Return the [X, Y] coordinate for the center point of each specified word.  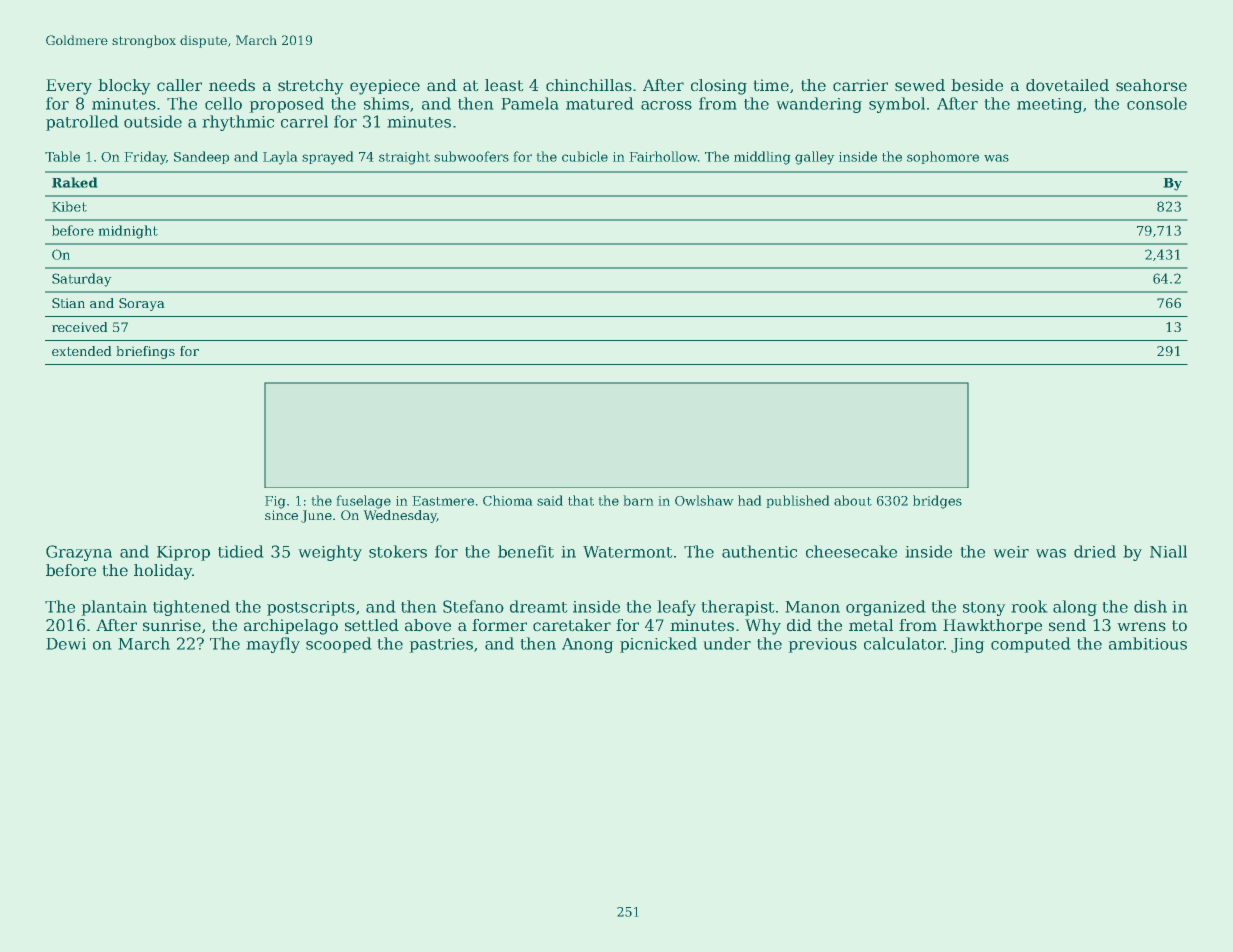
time [771, 85]
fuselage [363, 502]
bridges [937, 502]
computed [1031, 645]
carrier [860, 85]
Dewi [66, 644]
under [727, 643]
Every [69, 87]
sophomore [943, 157]
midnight [128, 232]
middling [762, 158]
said [550, 500]
